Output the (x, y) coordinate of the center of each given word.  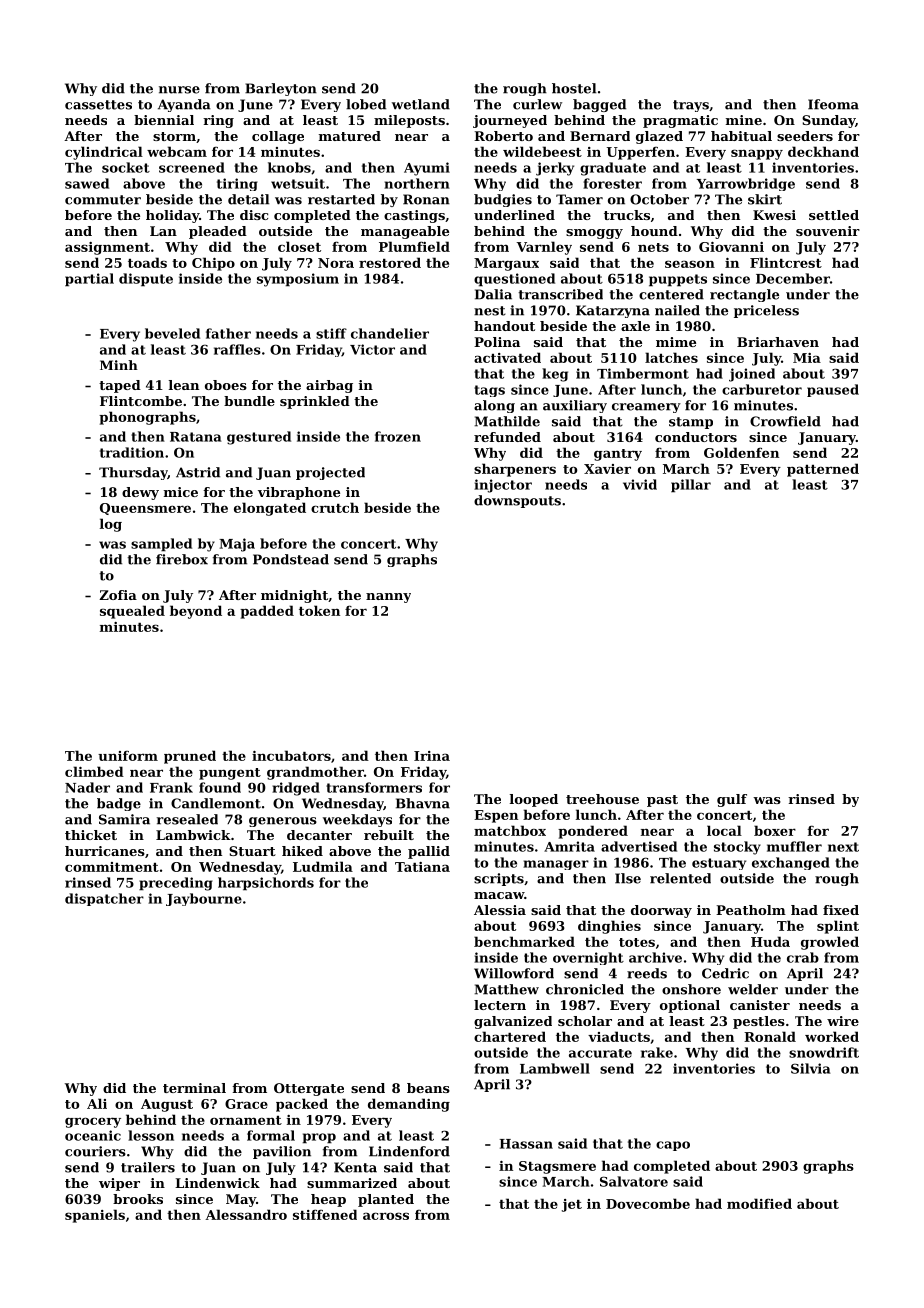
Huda (770, 941)
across (386, 1216)
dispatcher (104, 899)
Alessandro (246, 1214)
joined (752, 375)
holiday (172, 216)
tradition (132, 452)
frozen (398, 436)
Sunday (828, 121)
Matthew (507, 989)
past (662, 801)
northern (417, 183)
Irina (432, 756)
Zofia (118, 595)
